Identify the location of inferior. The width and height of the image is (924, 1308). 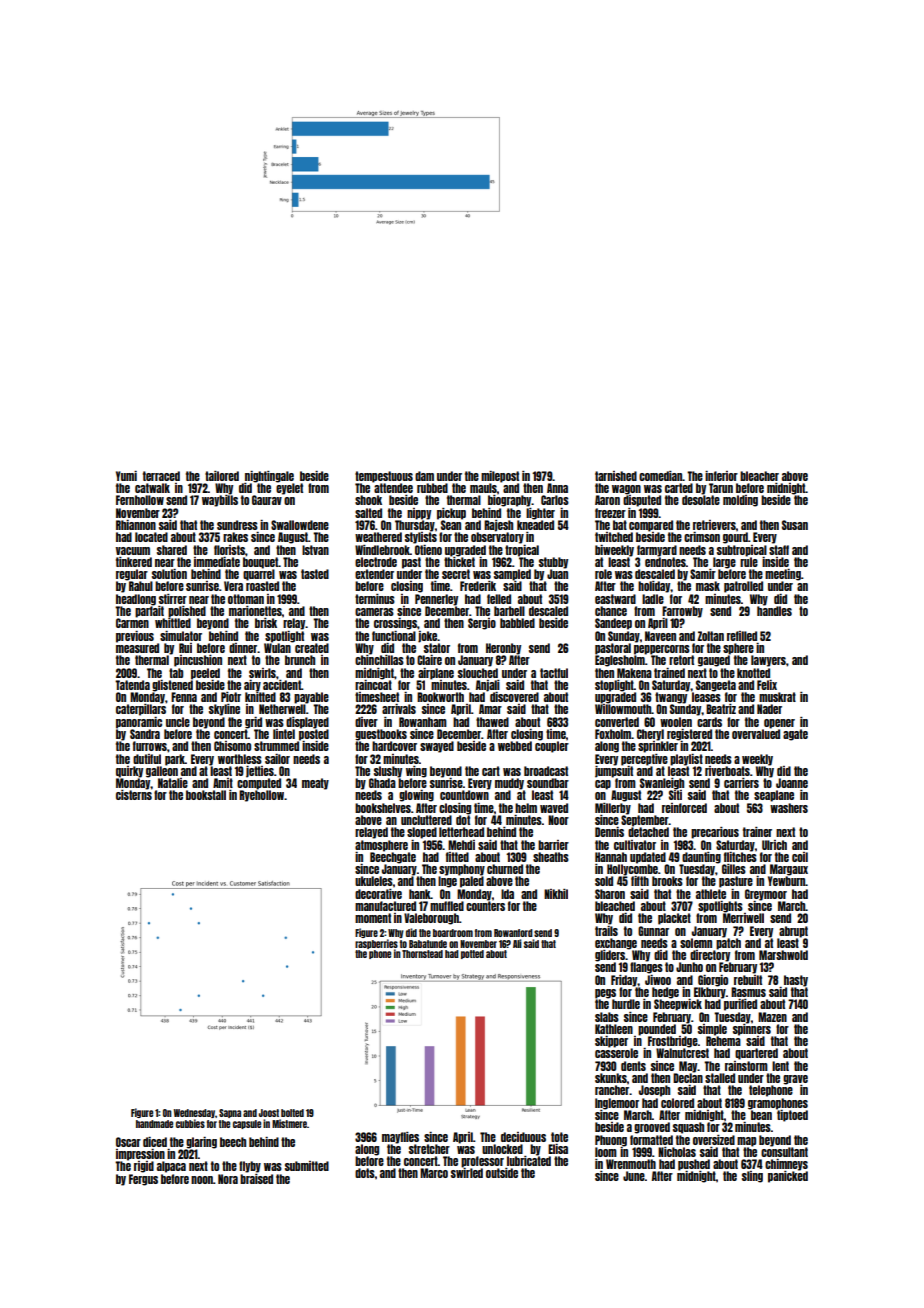
(721, 476).
